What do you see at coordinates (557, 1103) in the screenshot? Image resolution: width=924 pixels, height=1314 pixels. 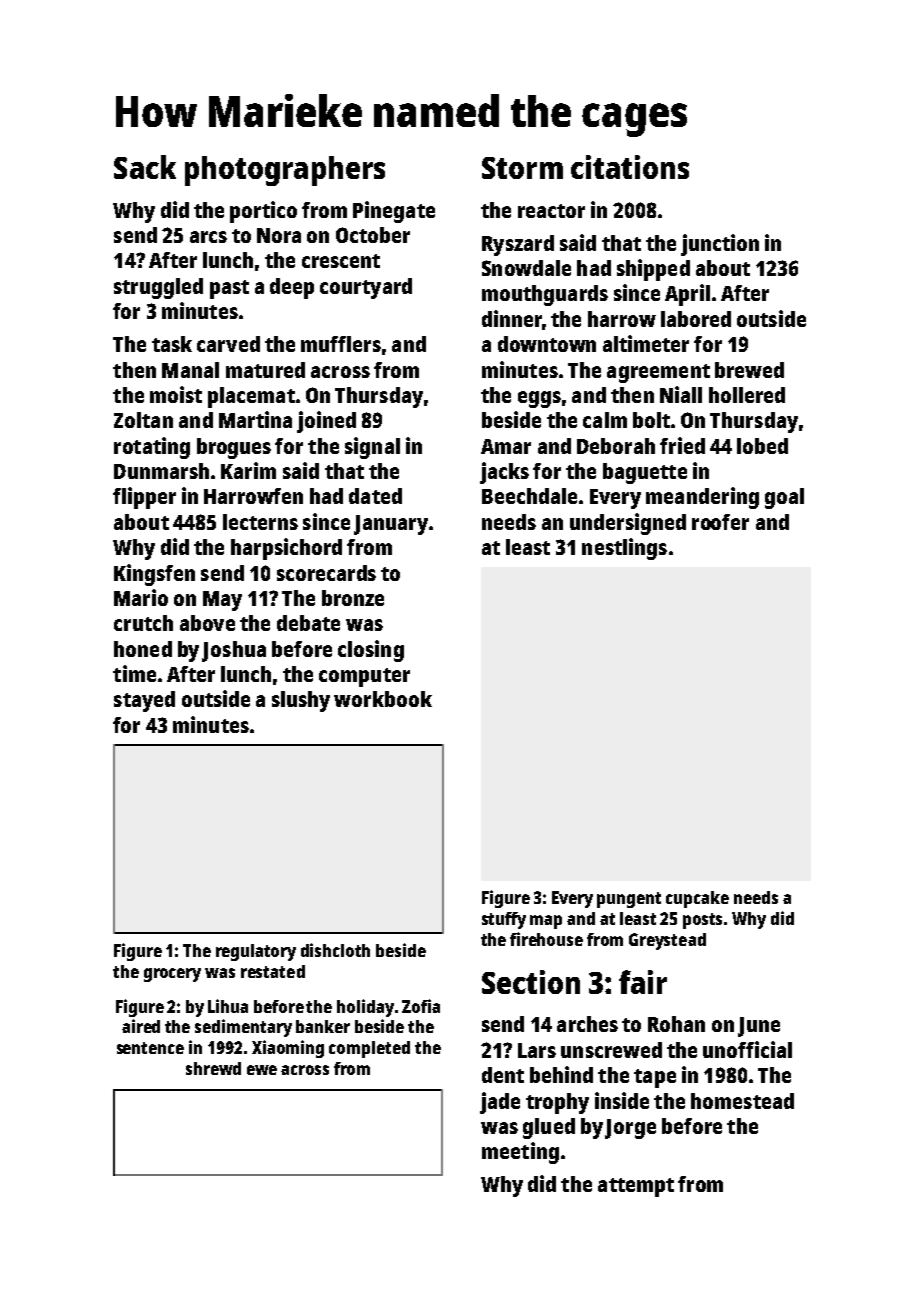 I see `trophy` at bounding box center [557, 1103].
